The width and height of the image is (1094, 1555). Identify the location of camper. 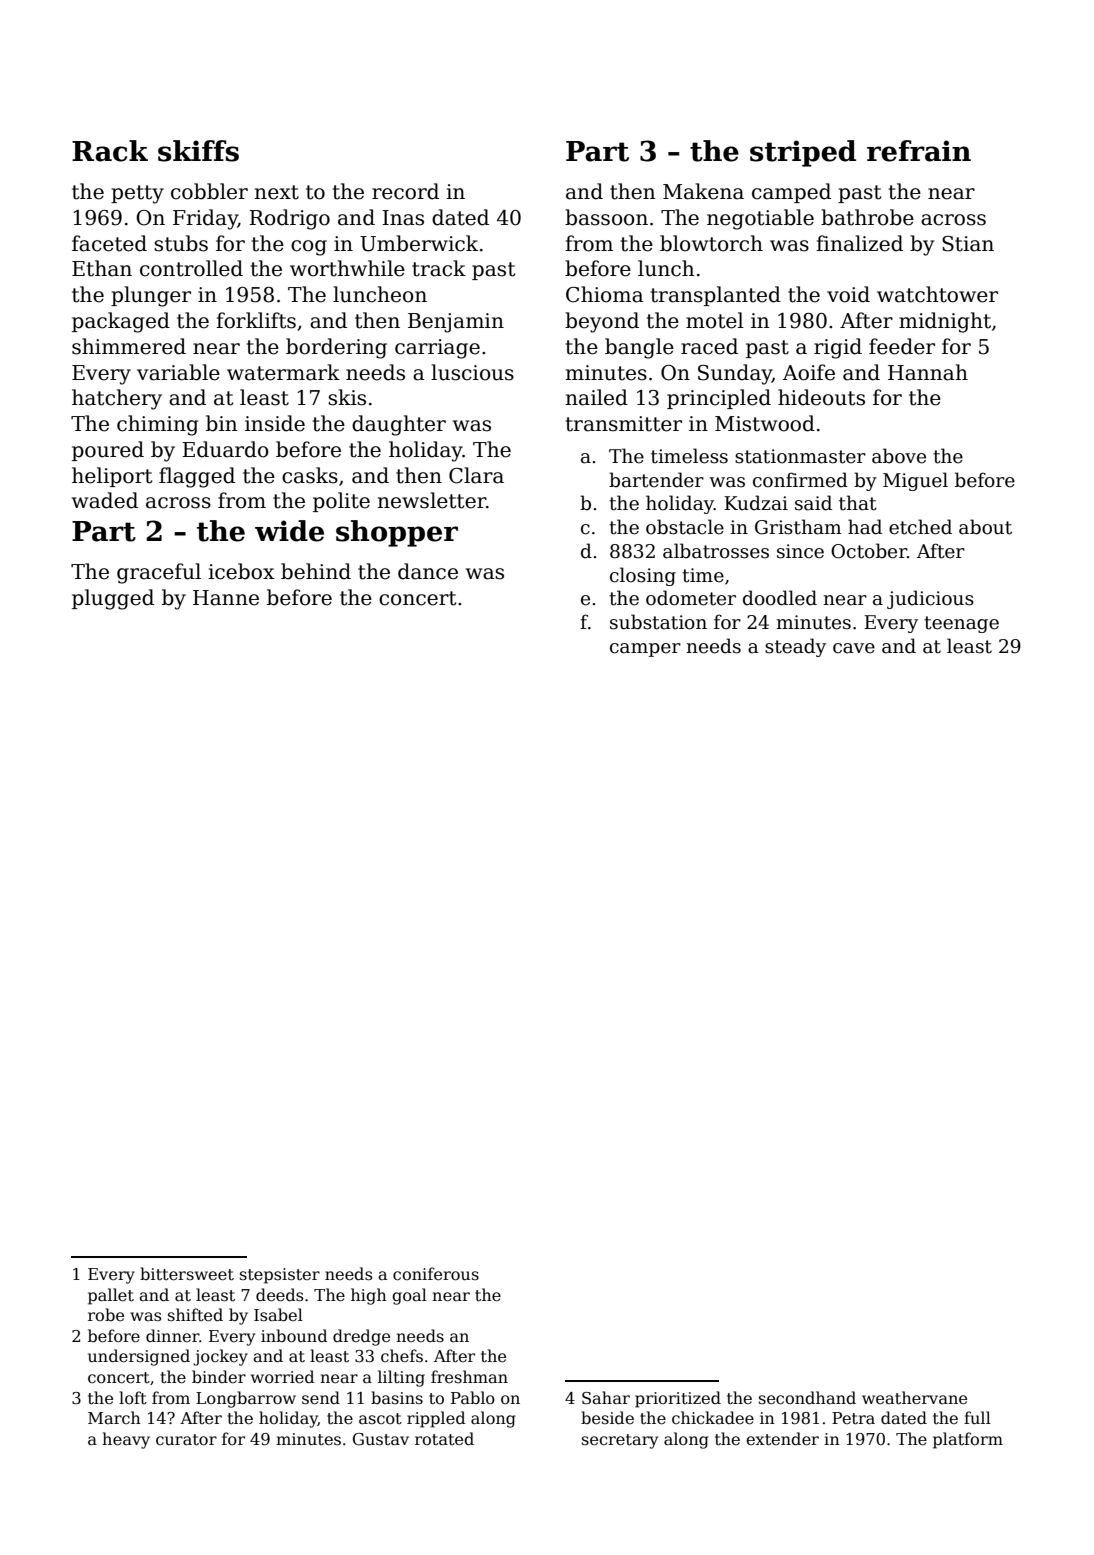
(645, 650).
